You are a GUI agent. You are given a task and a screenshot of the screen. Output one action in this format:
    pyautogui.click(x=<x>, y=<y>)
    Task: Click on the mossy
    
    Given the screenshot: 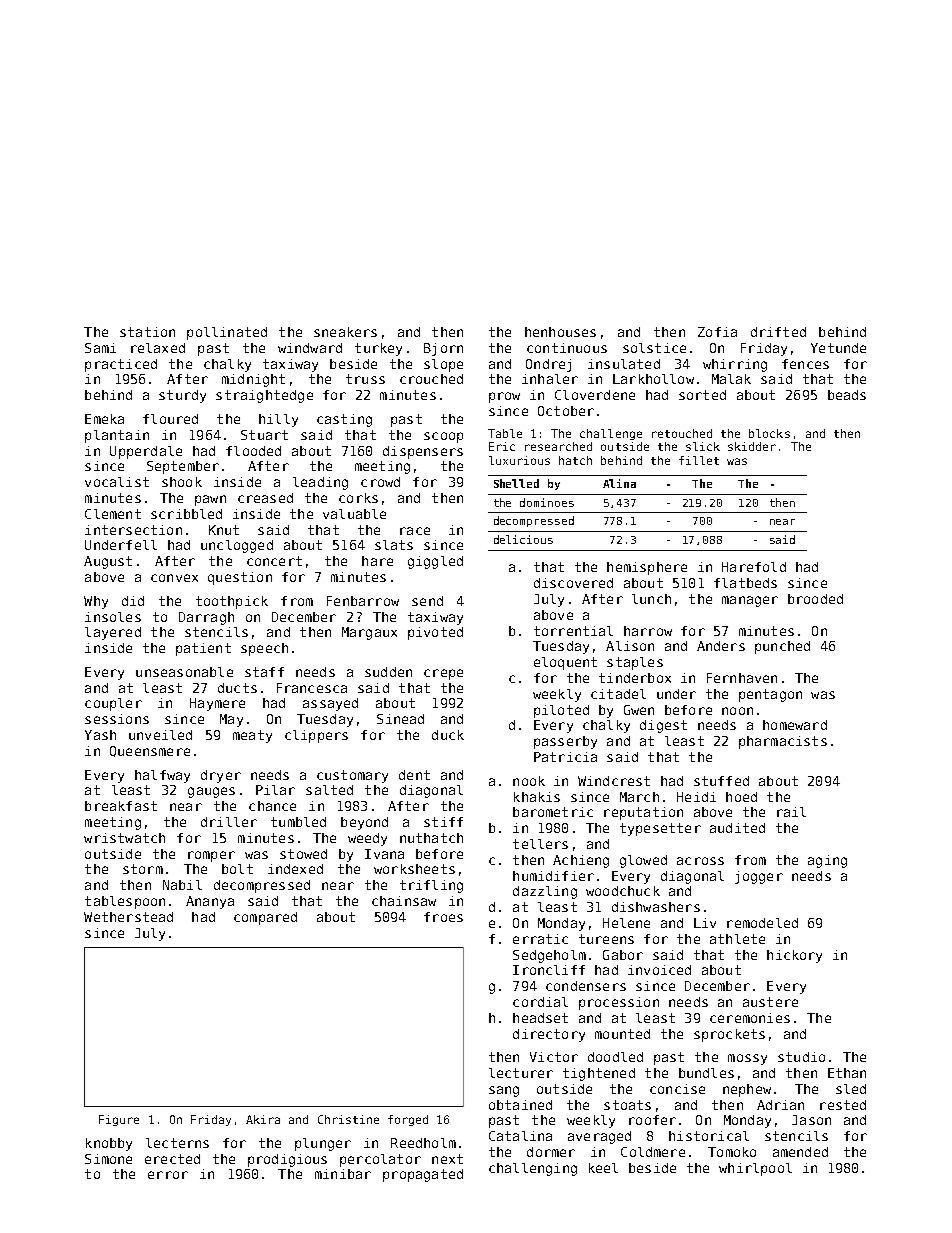 What is the action you would take?
    pyautogui.click(x=747, y=1059)
